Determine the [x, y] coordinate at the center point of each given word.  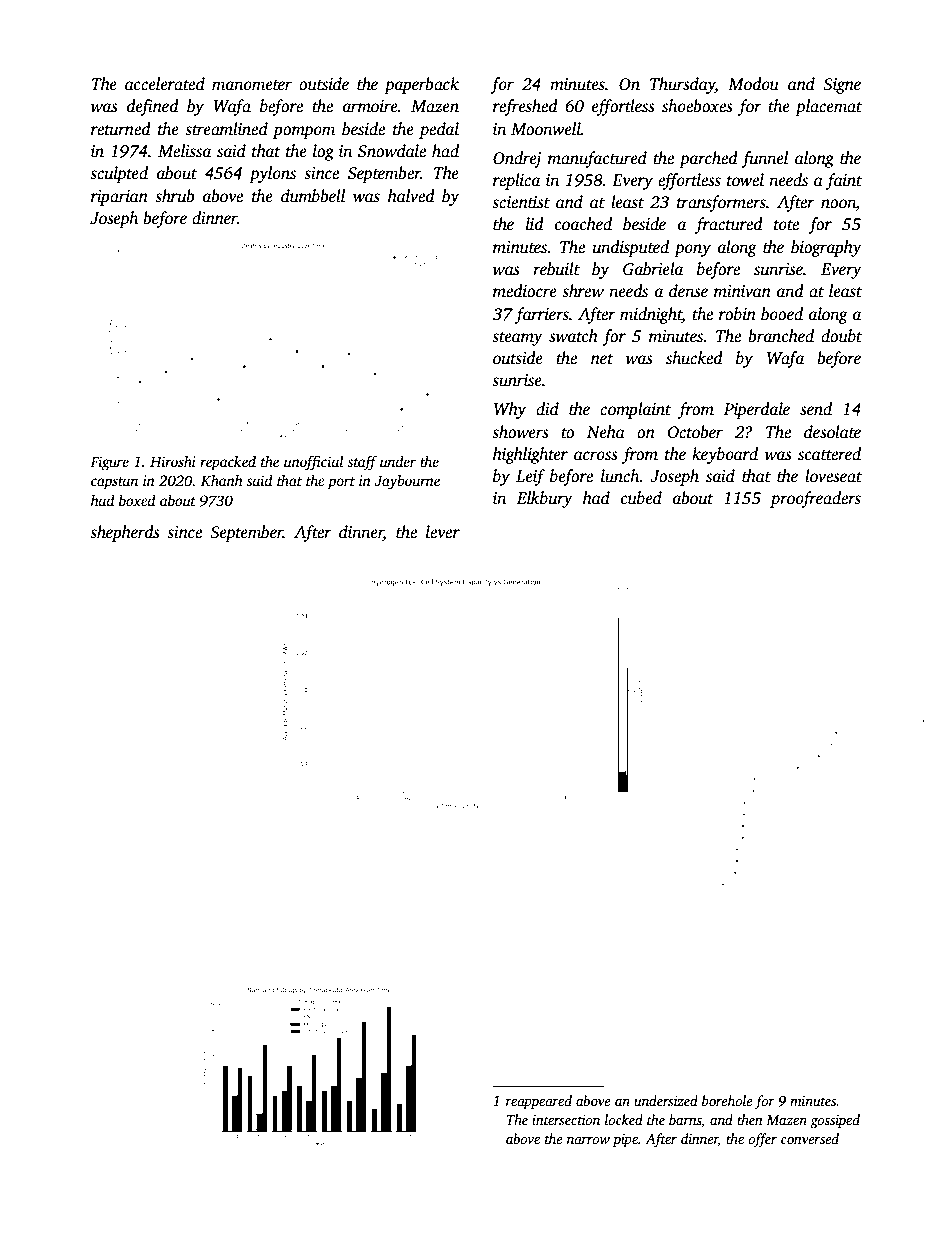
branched [781, 336]
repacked [228, 463]
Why [510, 410]
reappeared [539, 1102]
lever [443, 532]
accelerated [165, 84]
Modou [753, 84]
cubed [641, 498]
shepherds [125, 533]
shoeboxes [697, 106]
